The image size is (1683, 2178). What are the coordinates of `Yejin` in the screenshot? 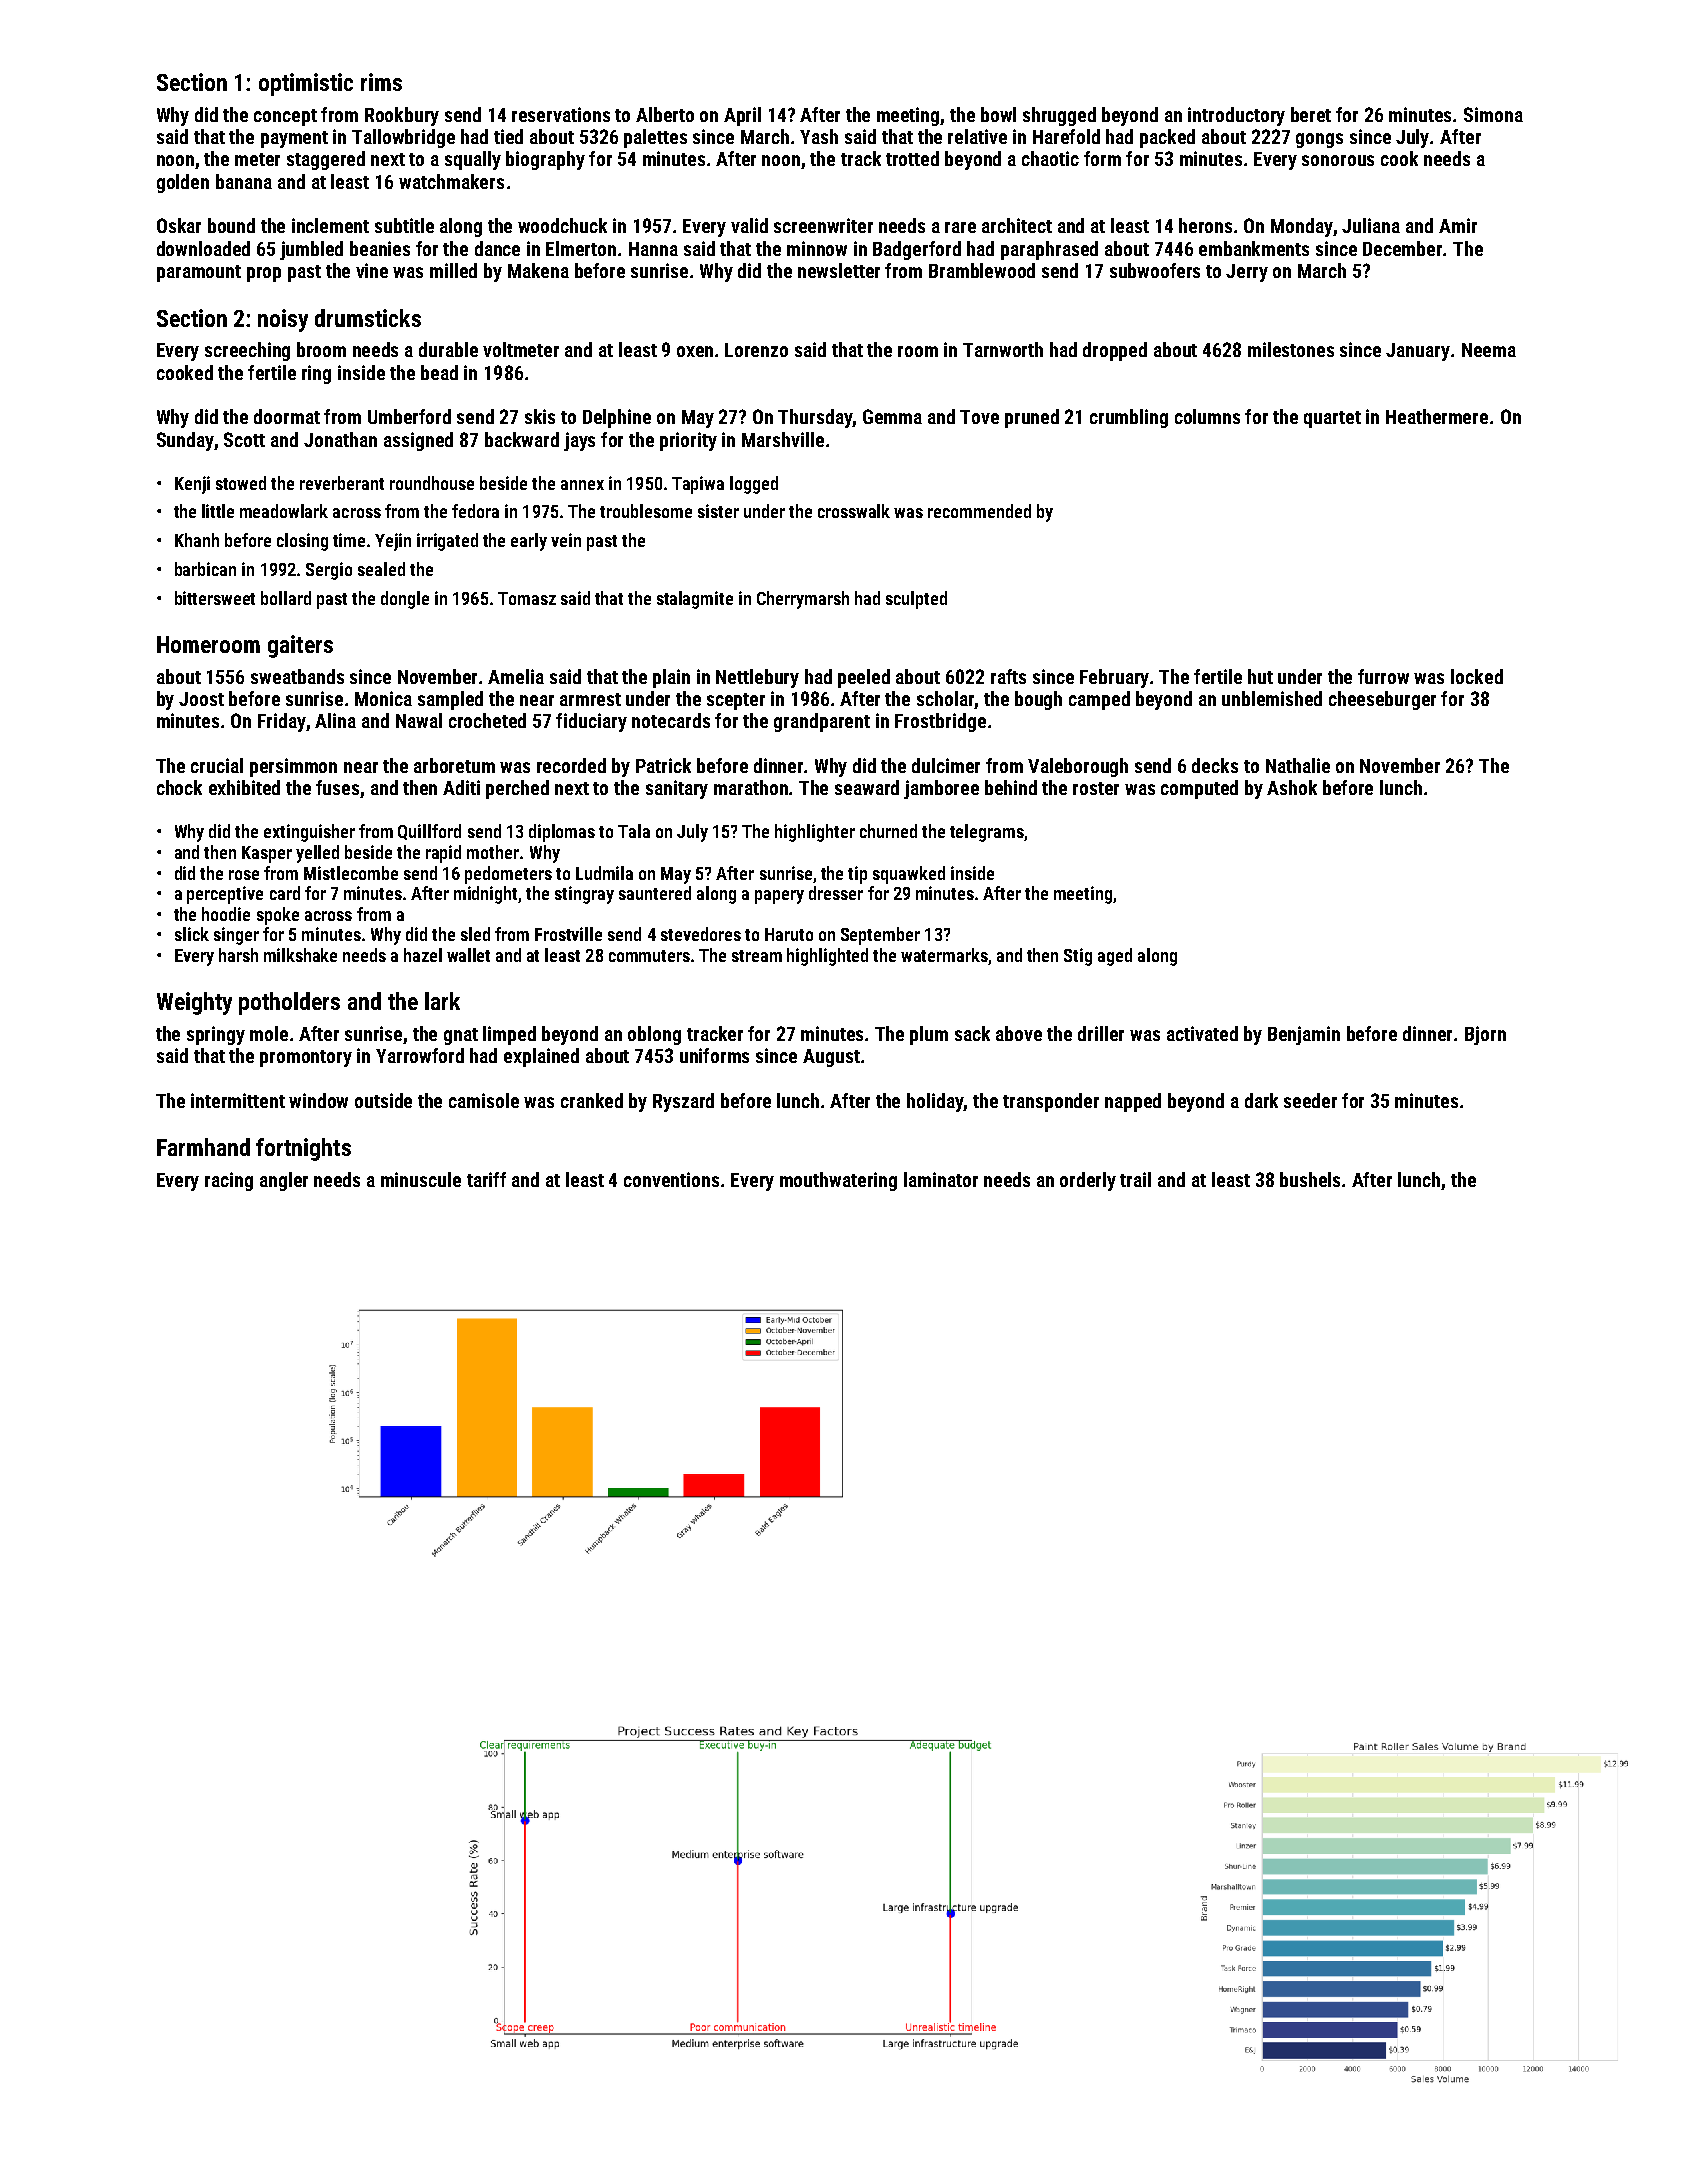 It's located at (393, 542).
